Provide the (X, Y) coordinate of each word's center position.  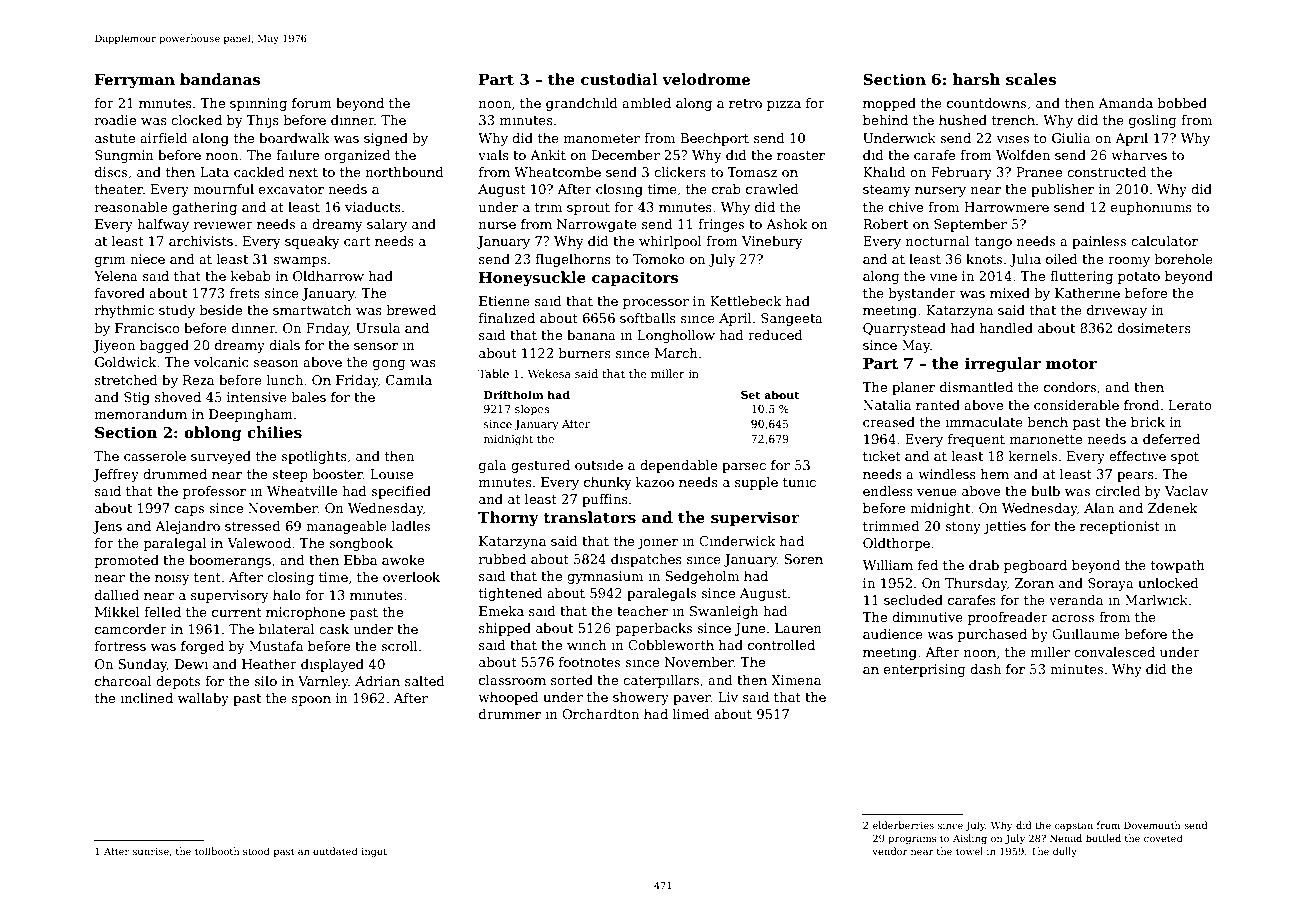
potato (1139, 278)
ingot (374, 852)
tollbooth (217, 851)
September (970, 225)
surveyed (221, 457)
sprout (588, 209)
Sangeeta (792, 319)
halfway (163, 225)
